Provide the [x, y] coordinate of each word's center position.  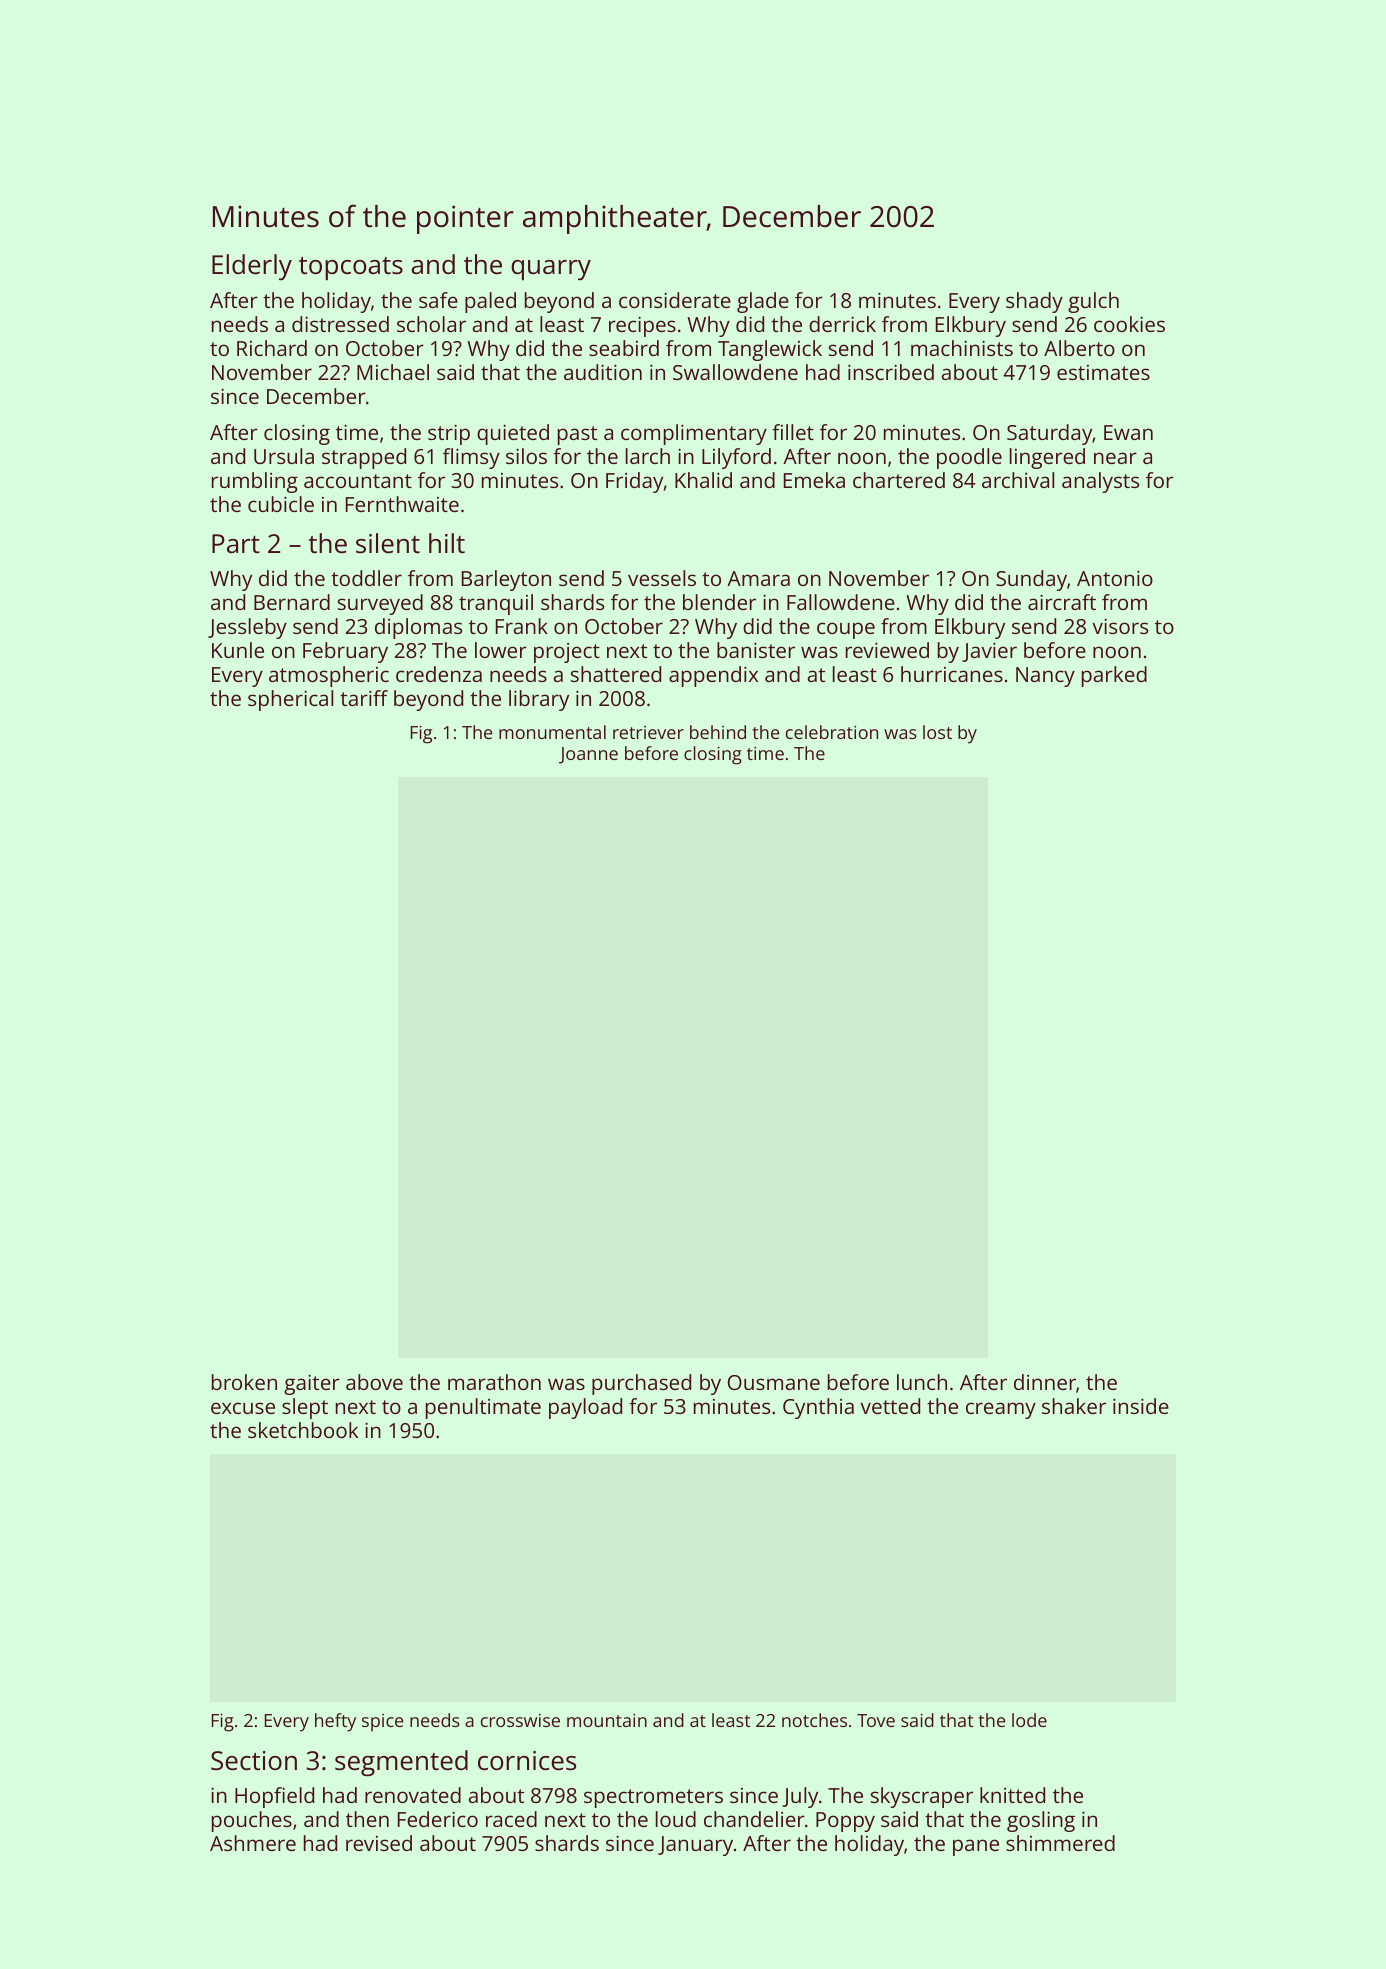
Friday [634, 482]
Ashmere [253, 1843]
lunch [922, 1382]
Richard [272, 348]
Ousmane [774, 1382]
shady [1034, 302]
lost [937, 732]
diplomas [418, 628]
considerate [675, 300]
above [374, 1382]
